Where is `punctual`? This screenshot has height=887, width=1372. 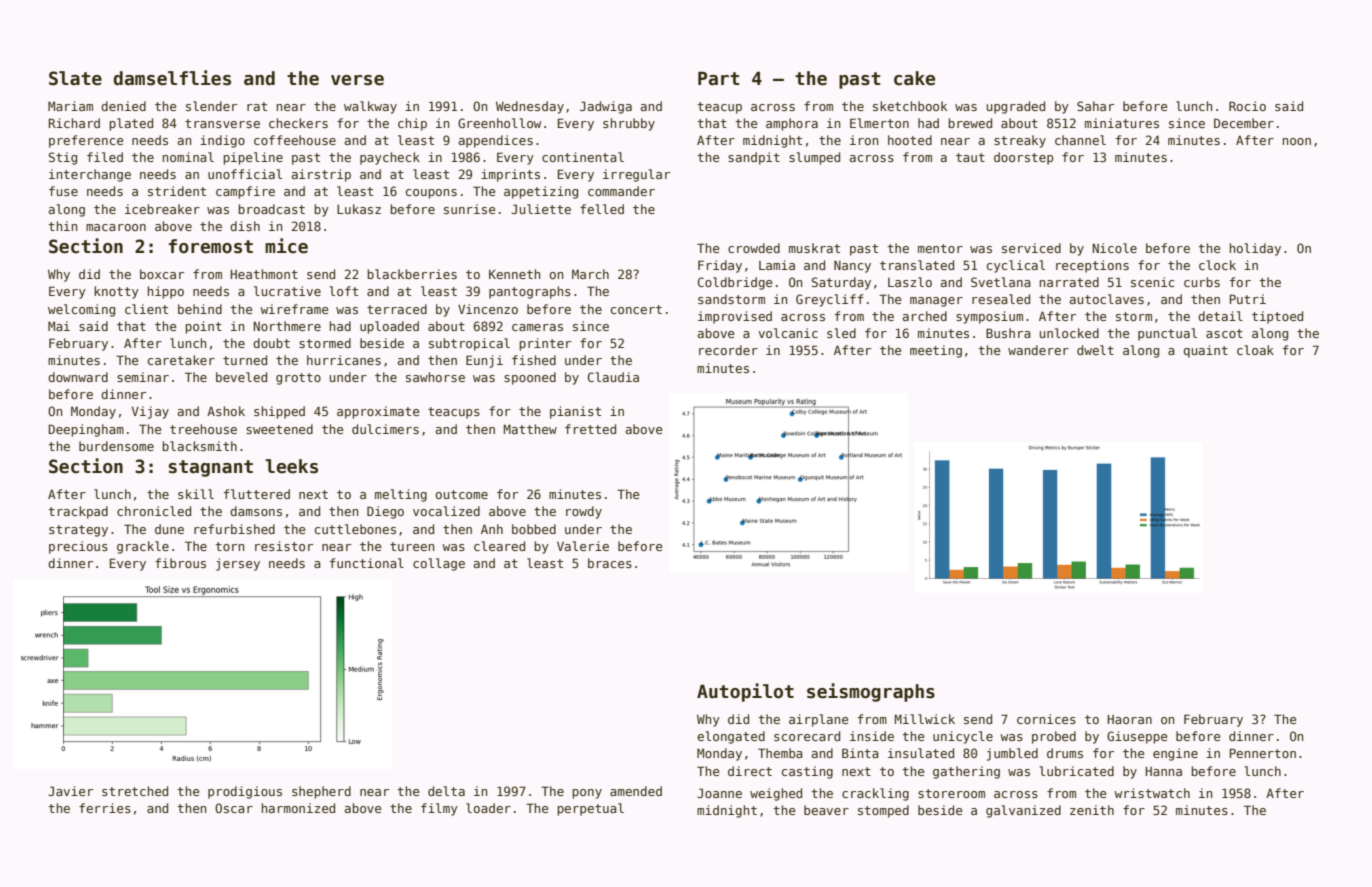 punctual is located at coordinates (1167, 334).
